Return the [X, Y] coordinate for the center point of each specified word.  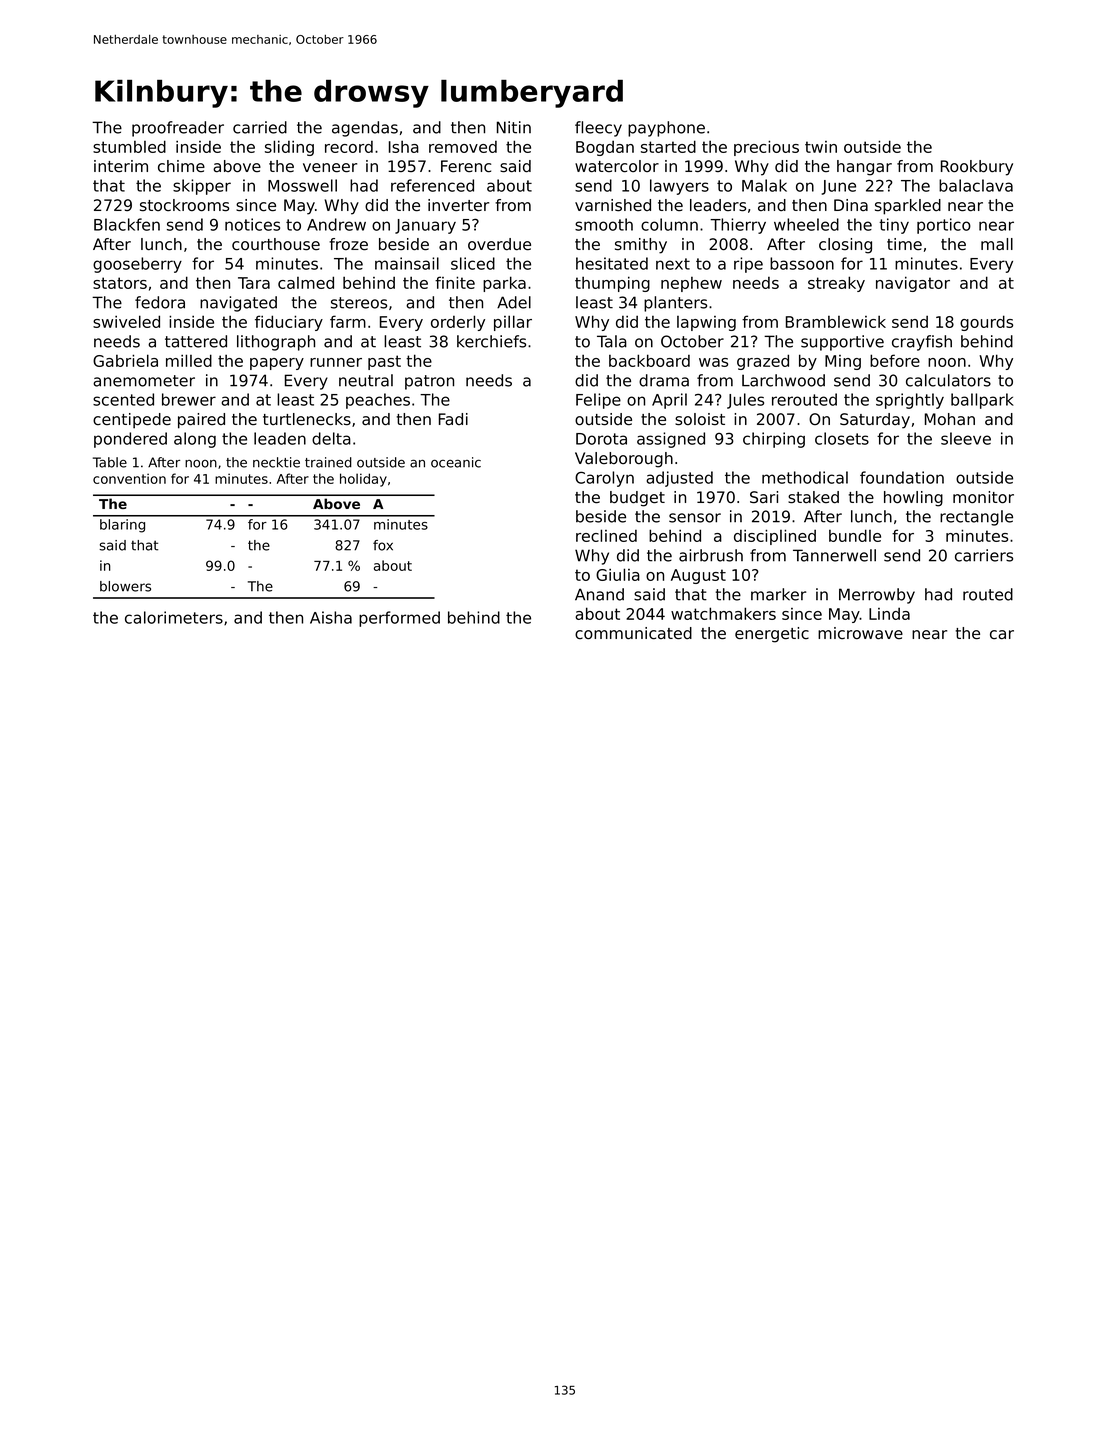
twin [821, 147]
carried [260, 127]
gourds [986, 323]
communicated [633, 633]
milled [189, 360]
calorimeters [174, 617]
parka [504, 284]
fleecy [598, 129]
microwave [860, 633]
